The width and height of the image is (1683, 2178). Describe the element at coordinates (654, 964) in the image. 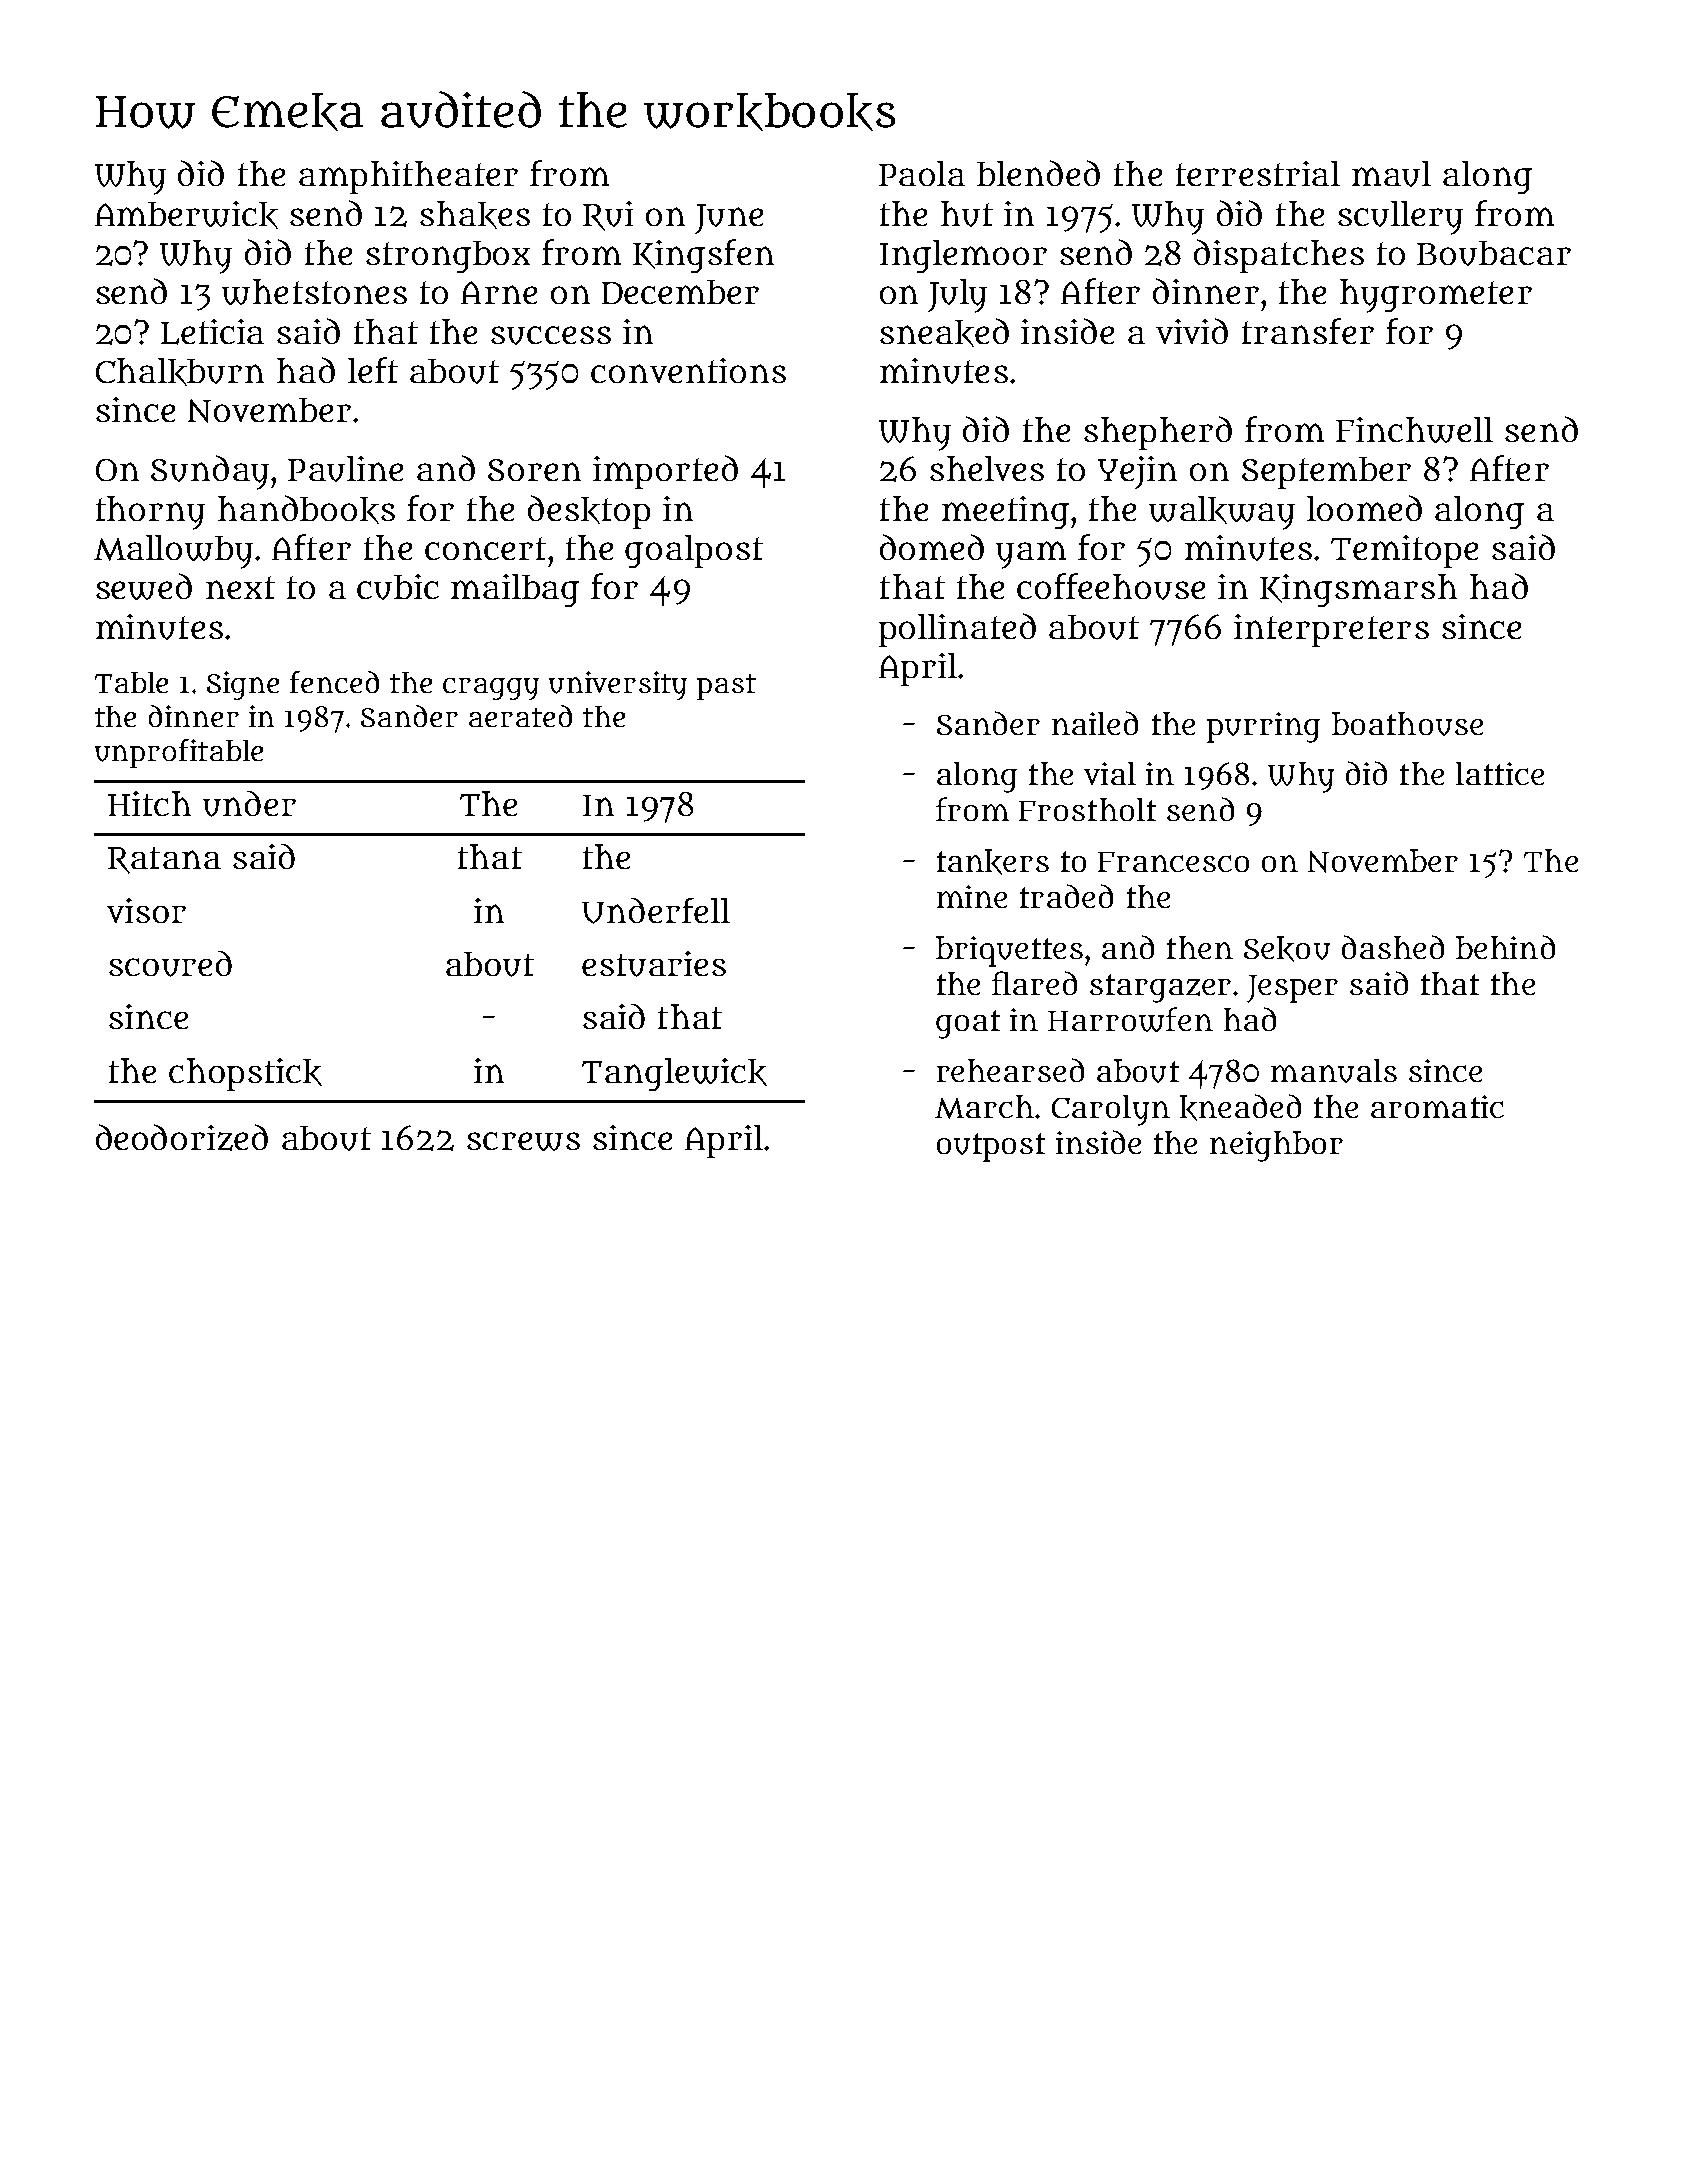

I see `estuaries` at that location.
